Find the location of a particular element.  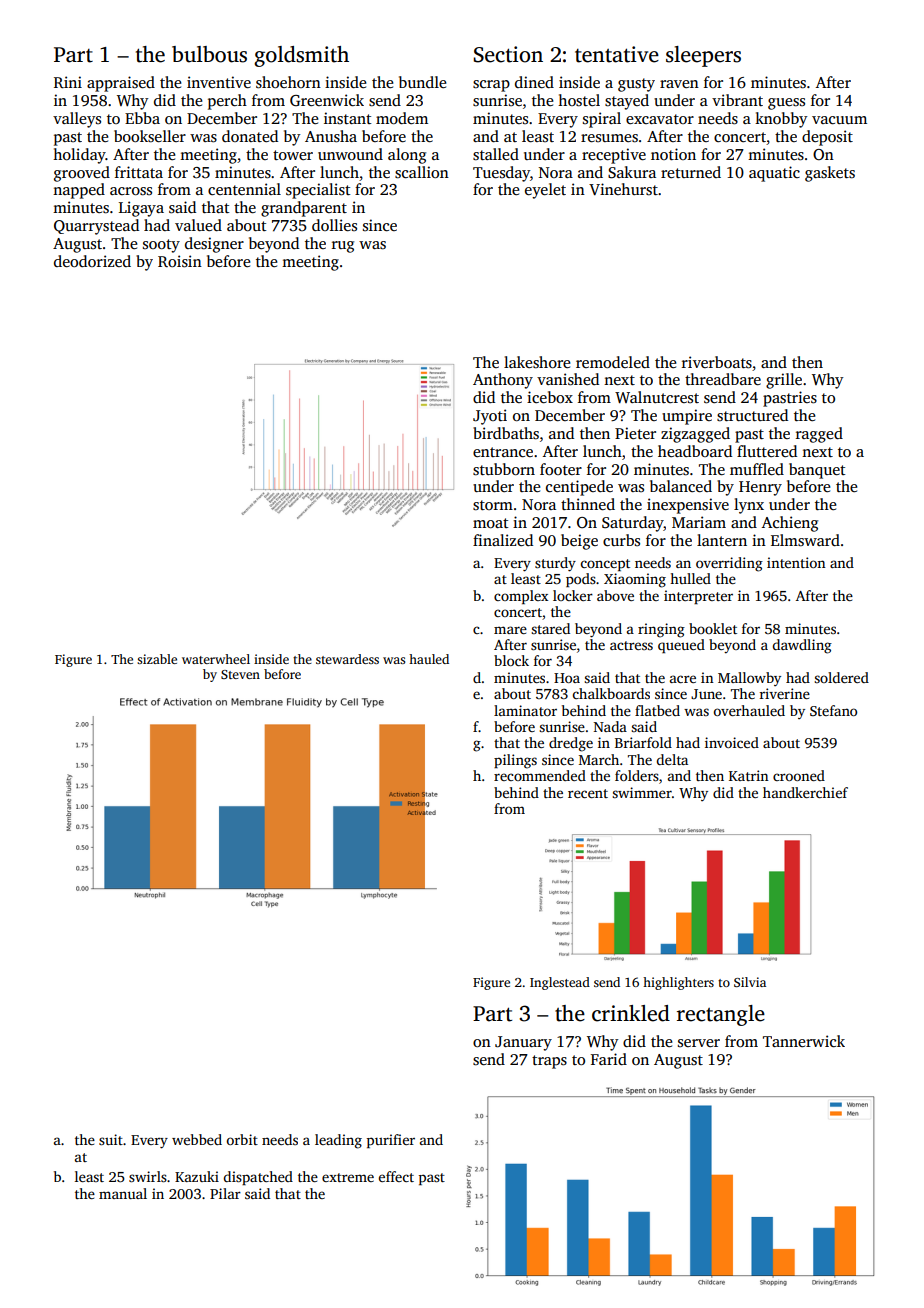

sizable is located at coordinates (157, 659).
